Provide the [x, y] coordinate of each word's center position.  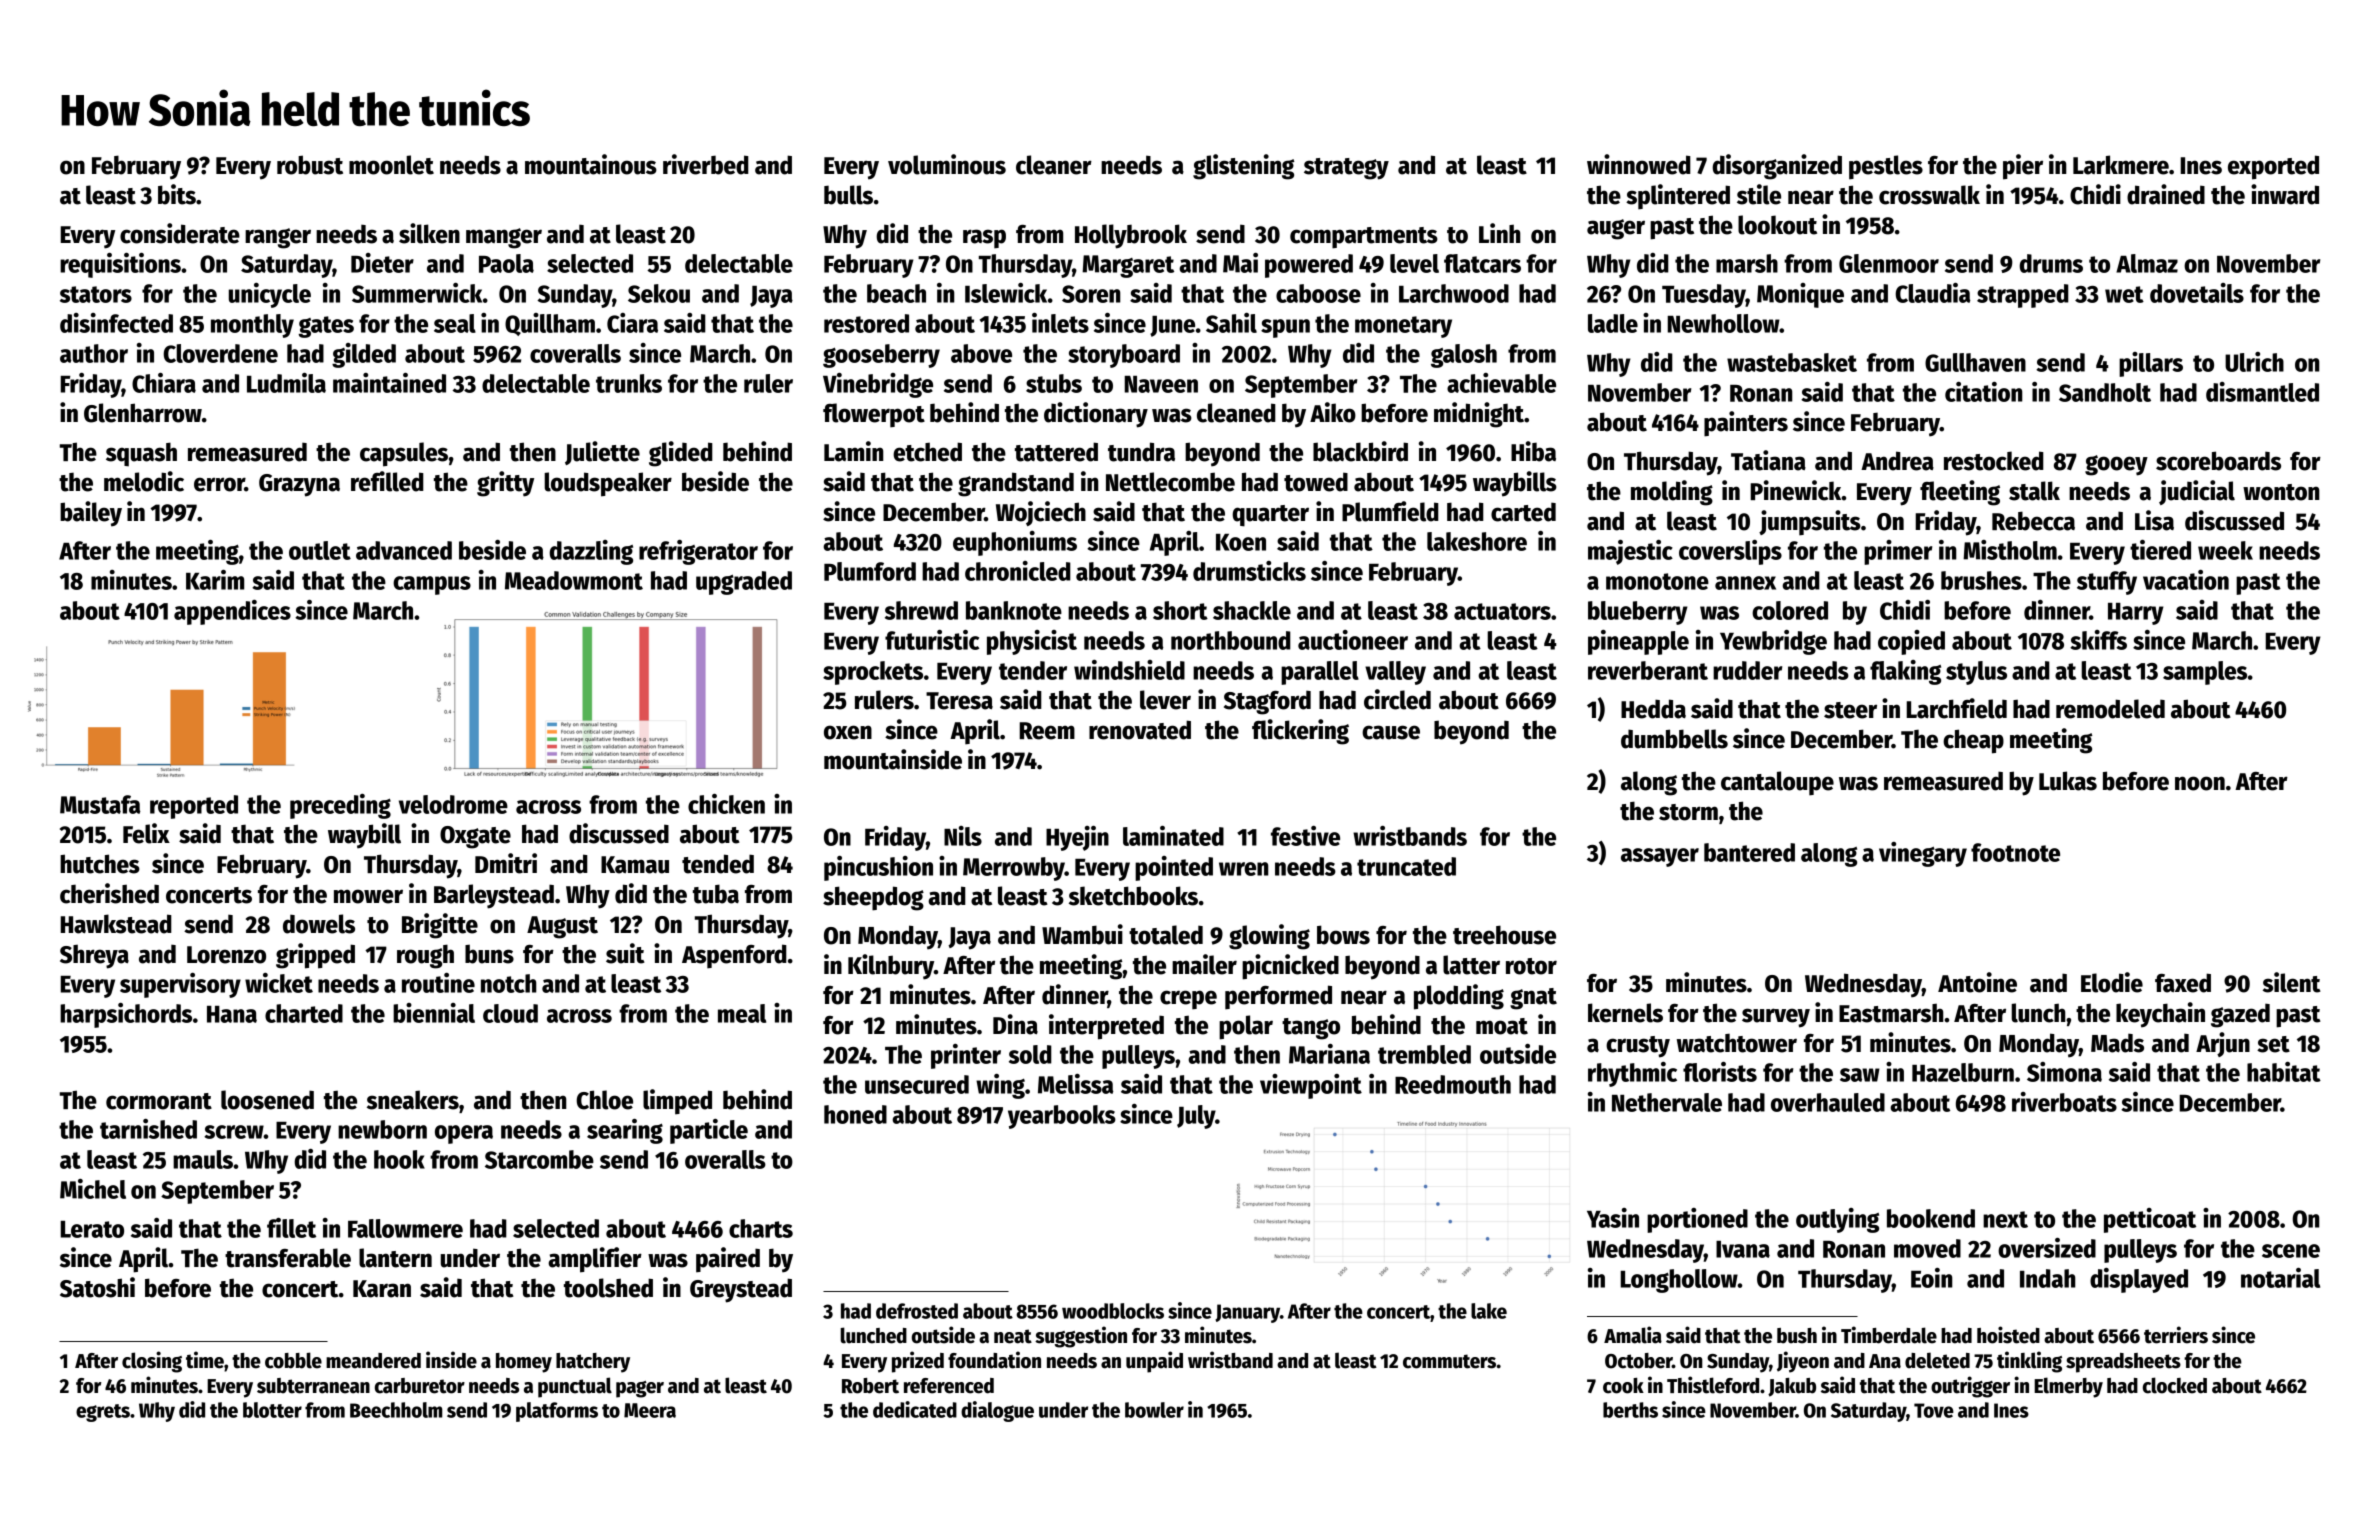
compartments [1364, 238]
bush [1797, 1336]
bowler [1154, 1410]
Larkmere [2121, 165]
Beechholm [396, 1410]
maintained [389, 383]
